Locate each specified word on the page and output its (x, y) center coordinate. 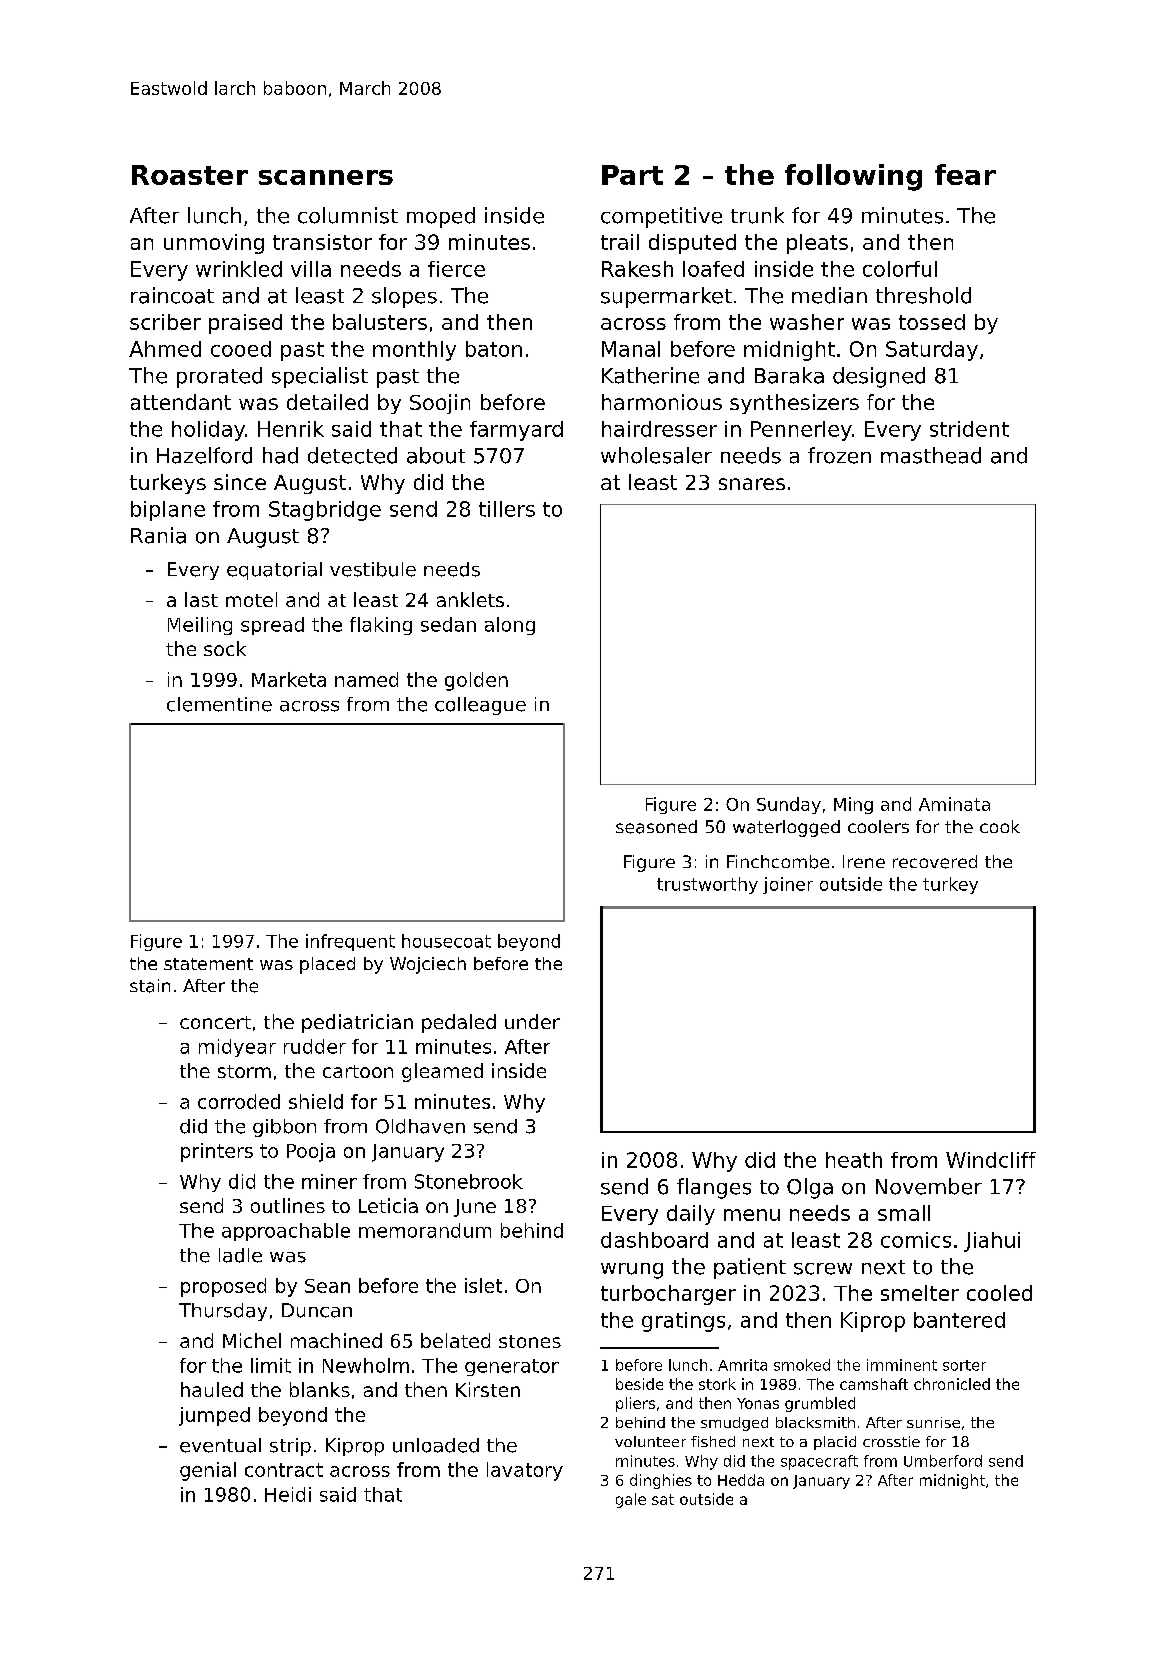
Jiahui (992, 1242)
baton (494, 349)
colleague (480, 706)
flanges (714, 1188)
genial (208, 1471)
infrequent (350, 942)
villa (311, 269)
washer (807, 322)
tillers (507, 509)
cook (1000, 826)
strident (969, 429)
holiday (208, 431)
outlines (288, 1205)
